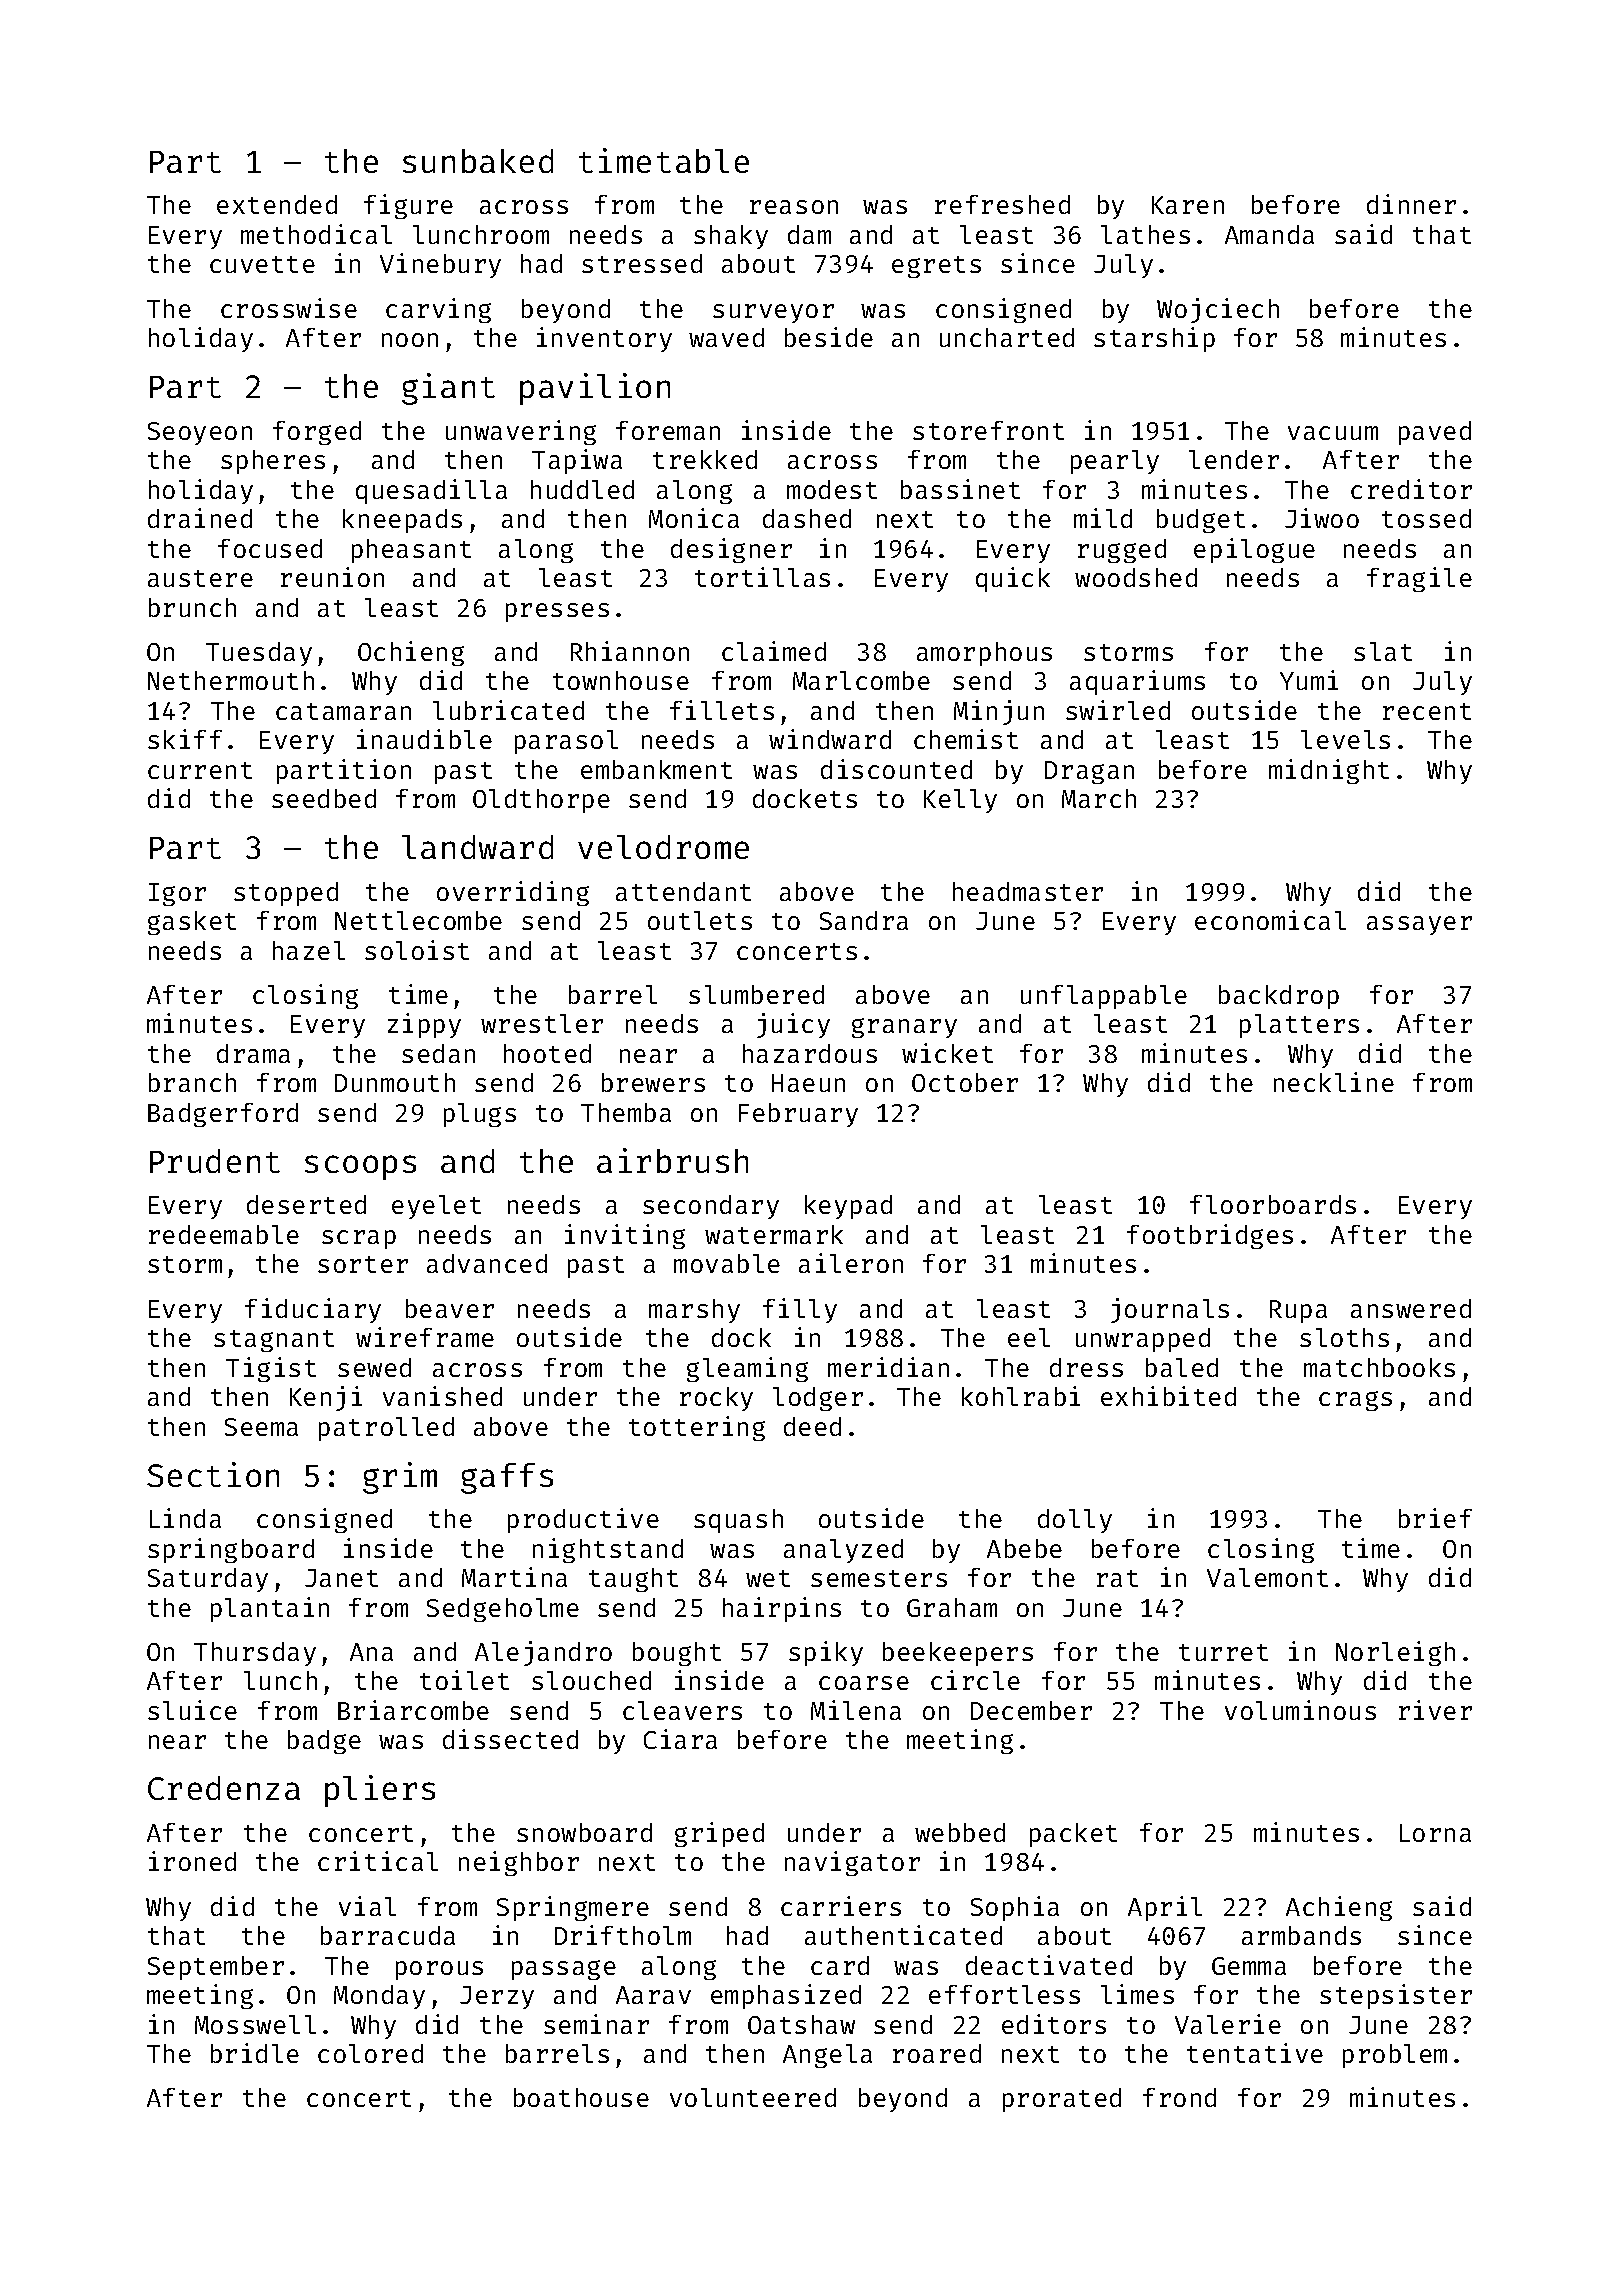 The width and height of the screenshot is (1620, 2292). I want to click on extended, so click(277, 204).
